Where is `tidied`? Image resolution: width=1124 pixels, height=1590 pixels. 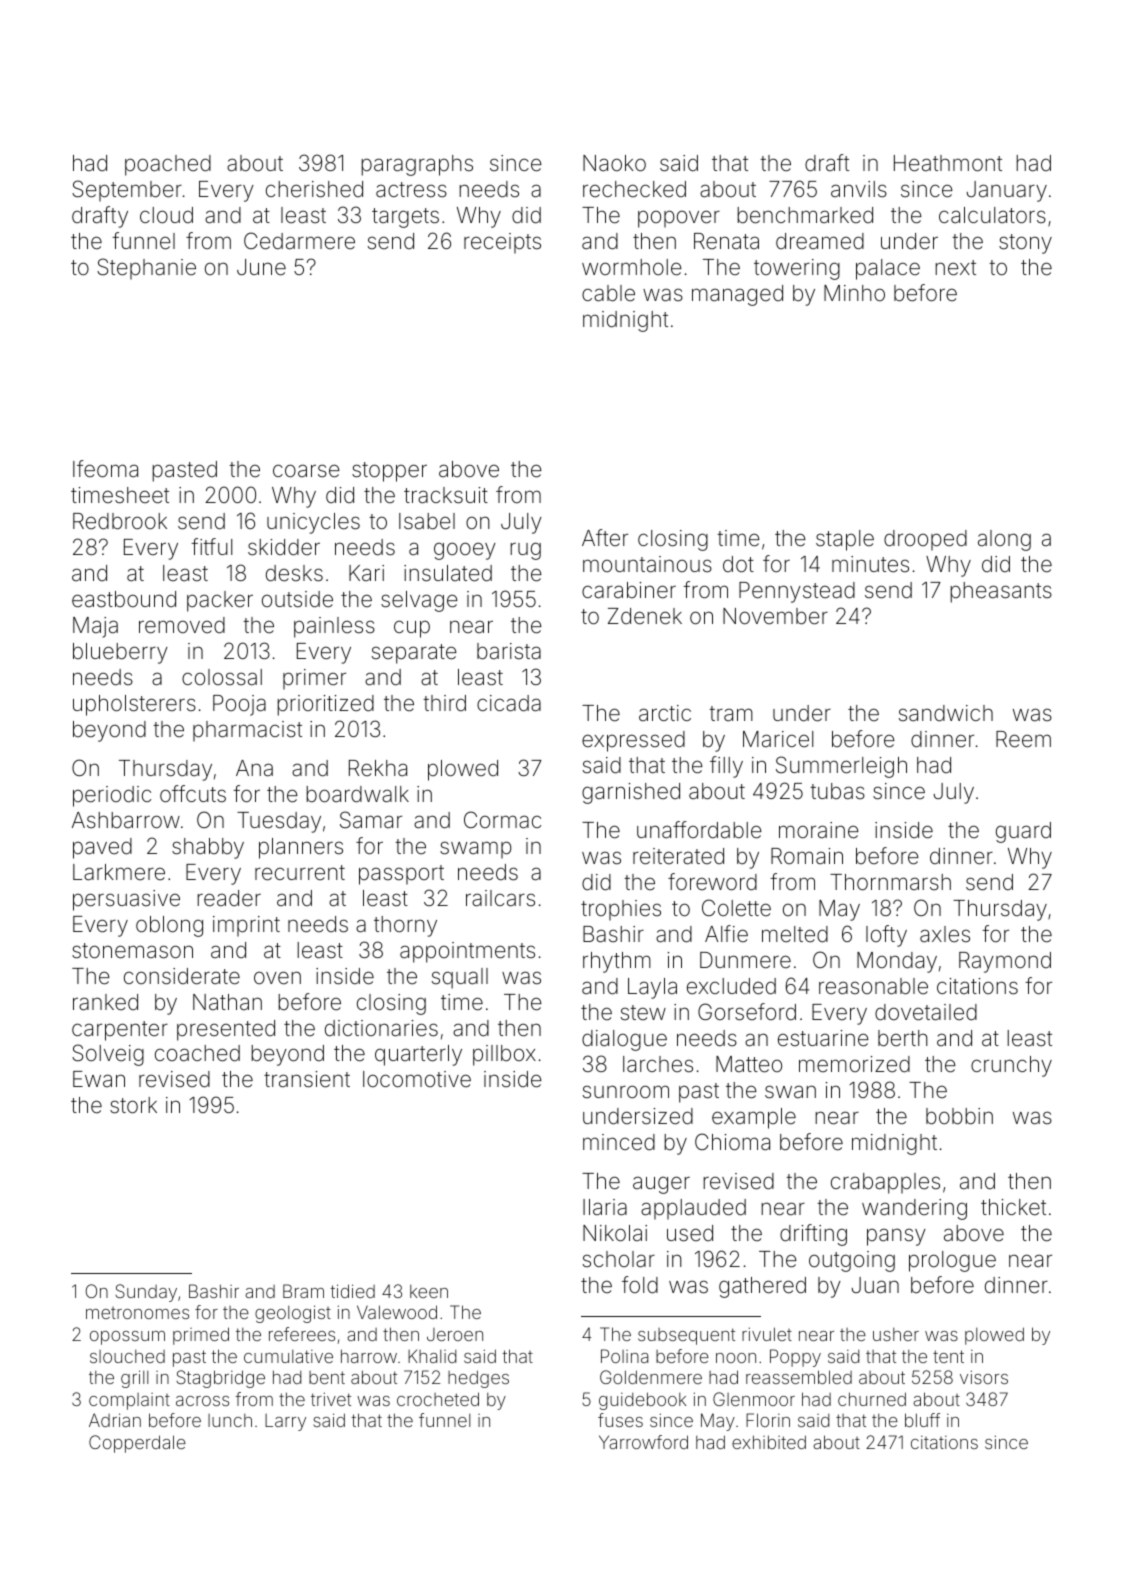
tidied is located at coordinates (352, 1291).
